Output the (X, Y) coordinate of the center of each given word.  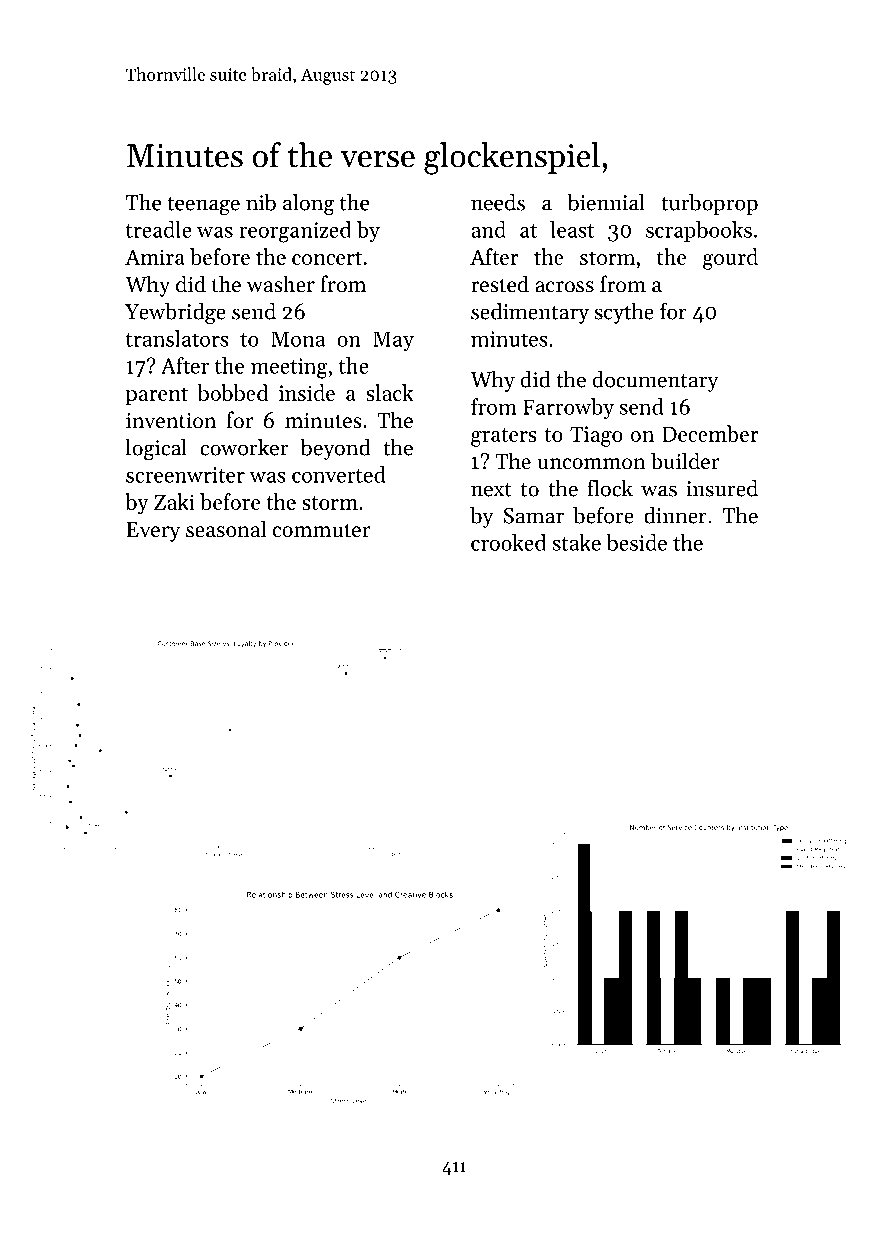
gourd (730, 259)
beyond (335, 449)
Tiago (596, 436)
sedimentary (530, 313)
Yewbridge (175, 314)
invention (171, 421)
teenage (203, 206)
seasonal (226, 529)
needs (498, 202)
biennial (606, 202)
